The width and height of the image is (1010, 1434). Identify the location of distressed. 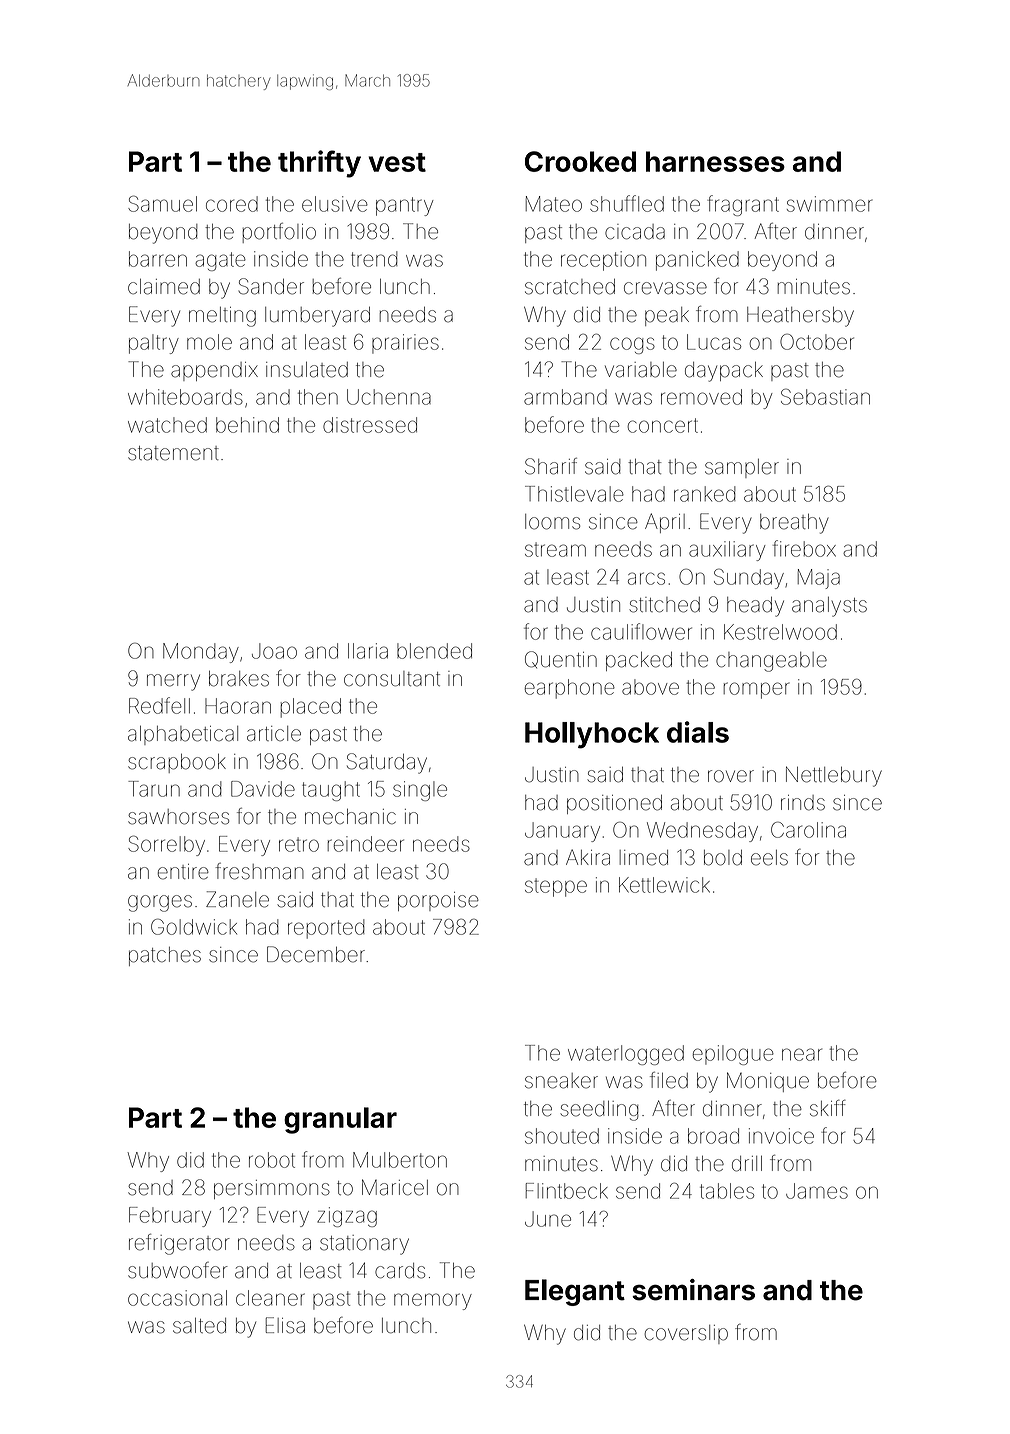
(370, 425).
